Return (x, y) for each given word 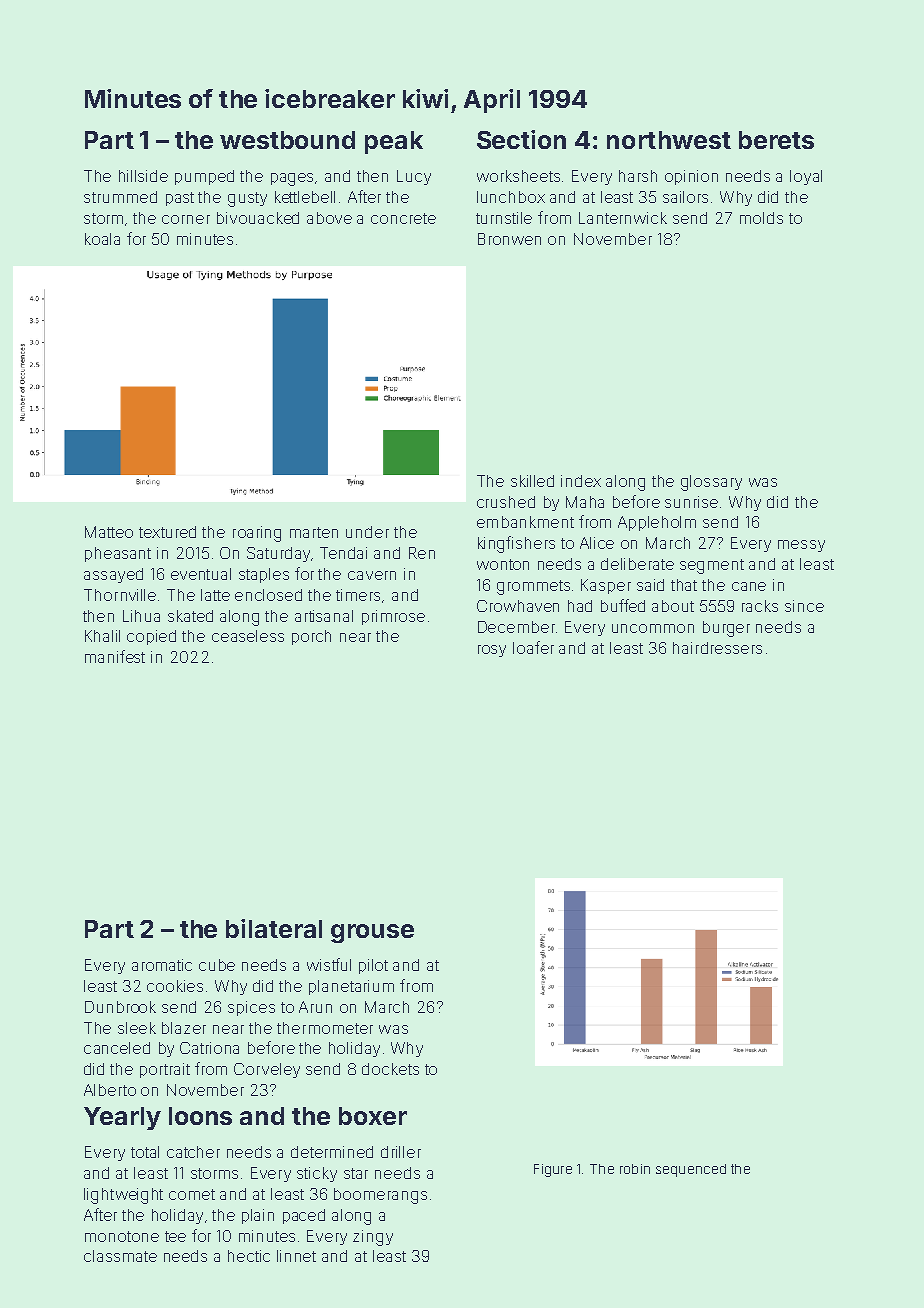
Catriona (209, 1048)
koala (102, 239)
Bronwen (509, 239)
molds (761, 218)
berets (776, 140)
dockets (390, 1069)
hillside (143, 176)
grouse (372, 933)
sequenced (691, 1170)
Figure (553, 1170)
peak (394, 142)
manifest (115, 656)
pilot (373, 966)
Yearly (122, 1118)
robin (635, 1169)
